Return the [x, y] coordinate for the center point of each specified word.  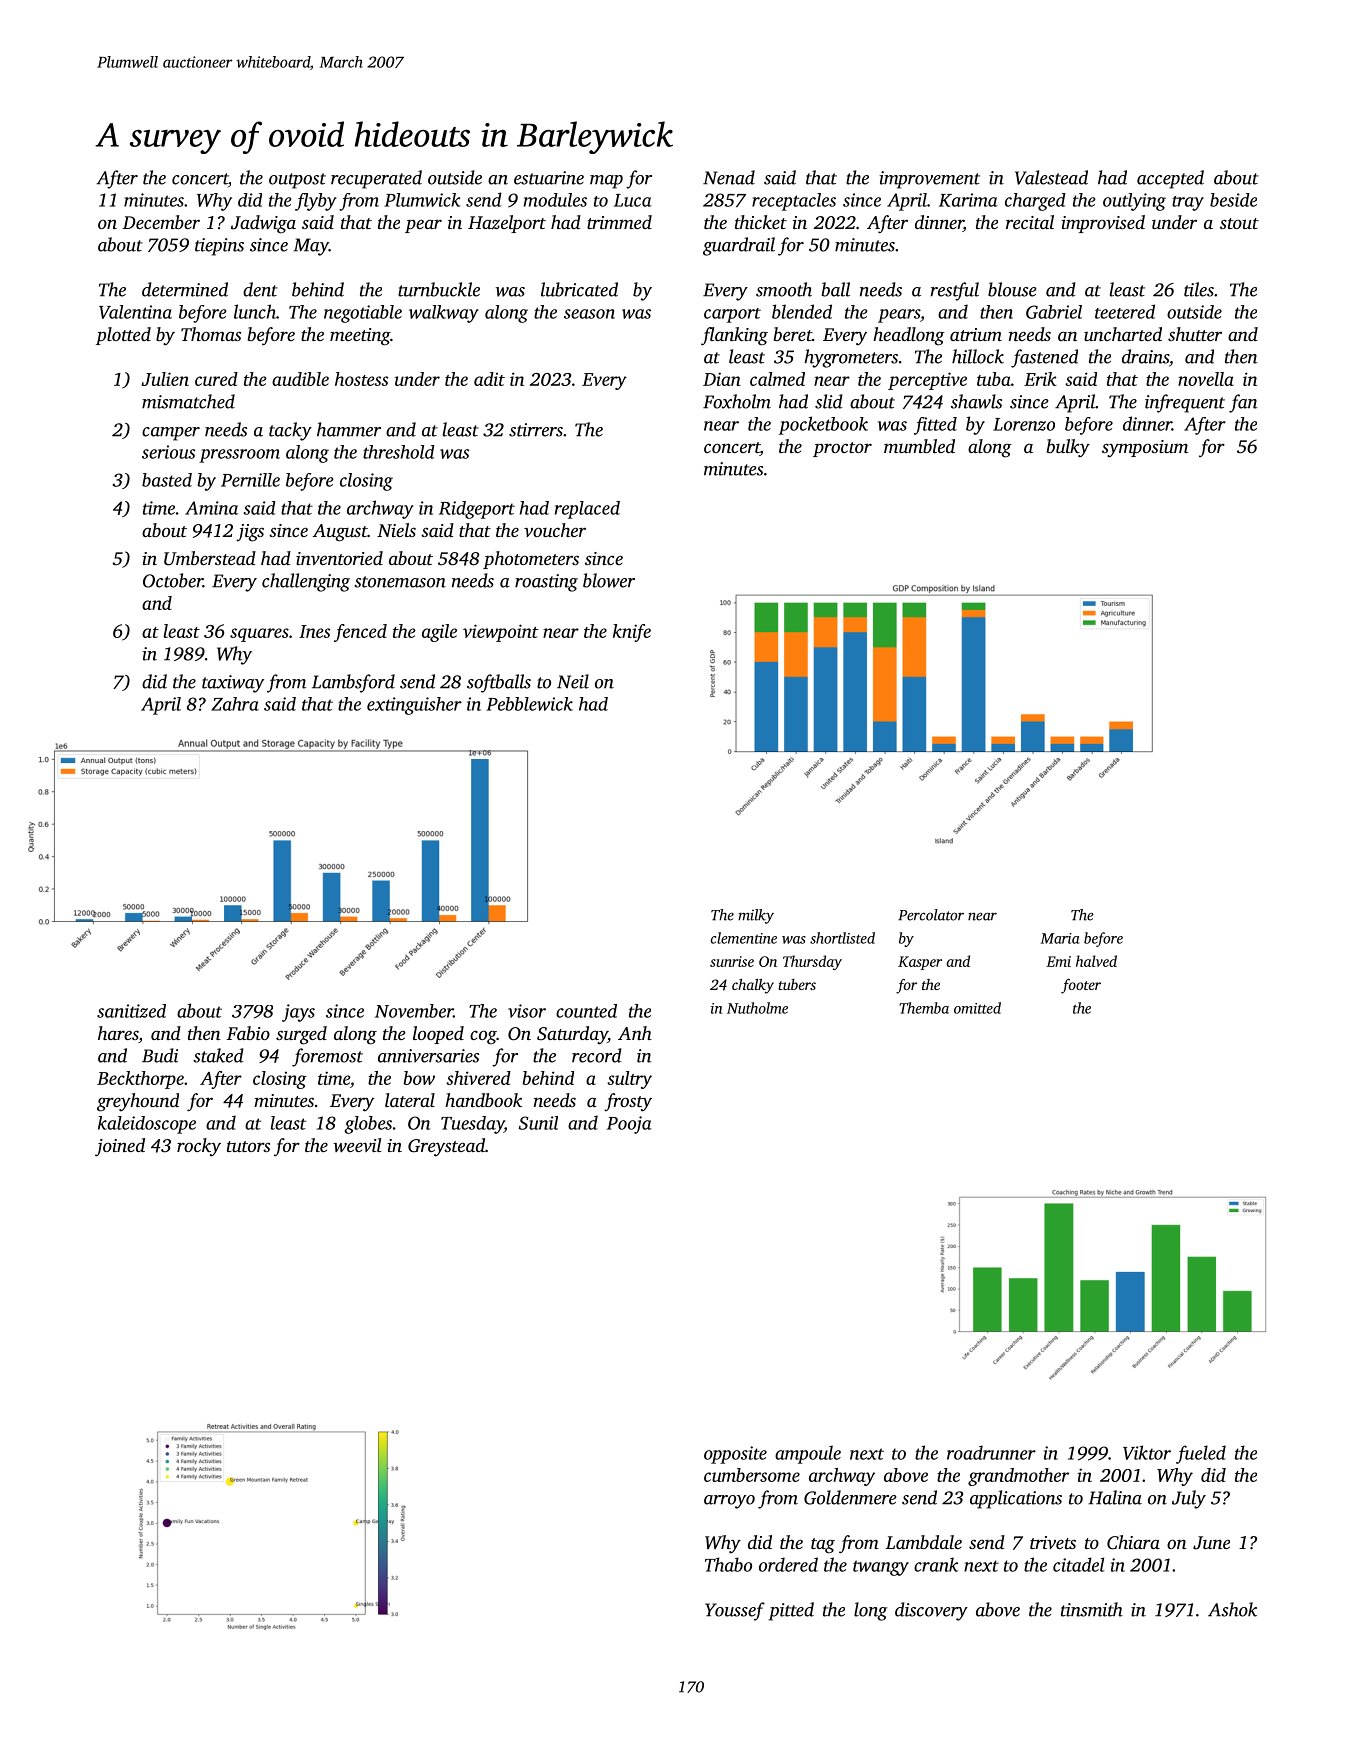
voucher [555, 530]
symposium [1145, 449]
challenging [306, 582]
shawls [976, 401]
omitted [977, 1008]
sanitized [131, 1011]
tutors [248, 1146]
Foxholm [737, 401]
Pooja [629, 1125]
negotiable [363, 314]
